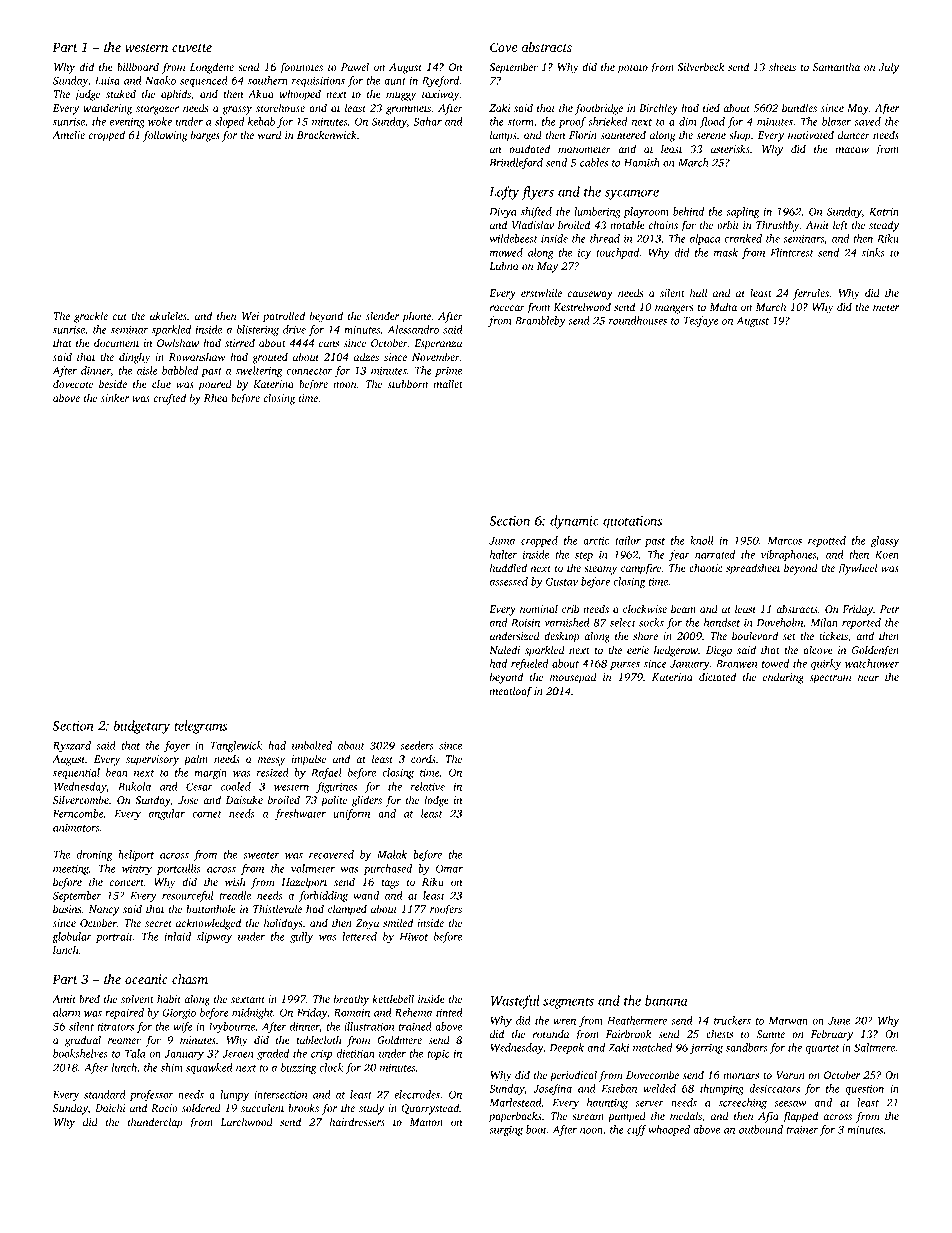 The width and height of the screenshot is (952, 1233). What do you see at coordinates (885, 541) in the screenshot?
I see `glassy` at bounding box center [885, 541].
